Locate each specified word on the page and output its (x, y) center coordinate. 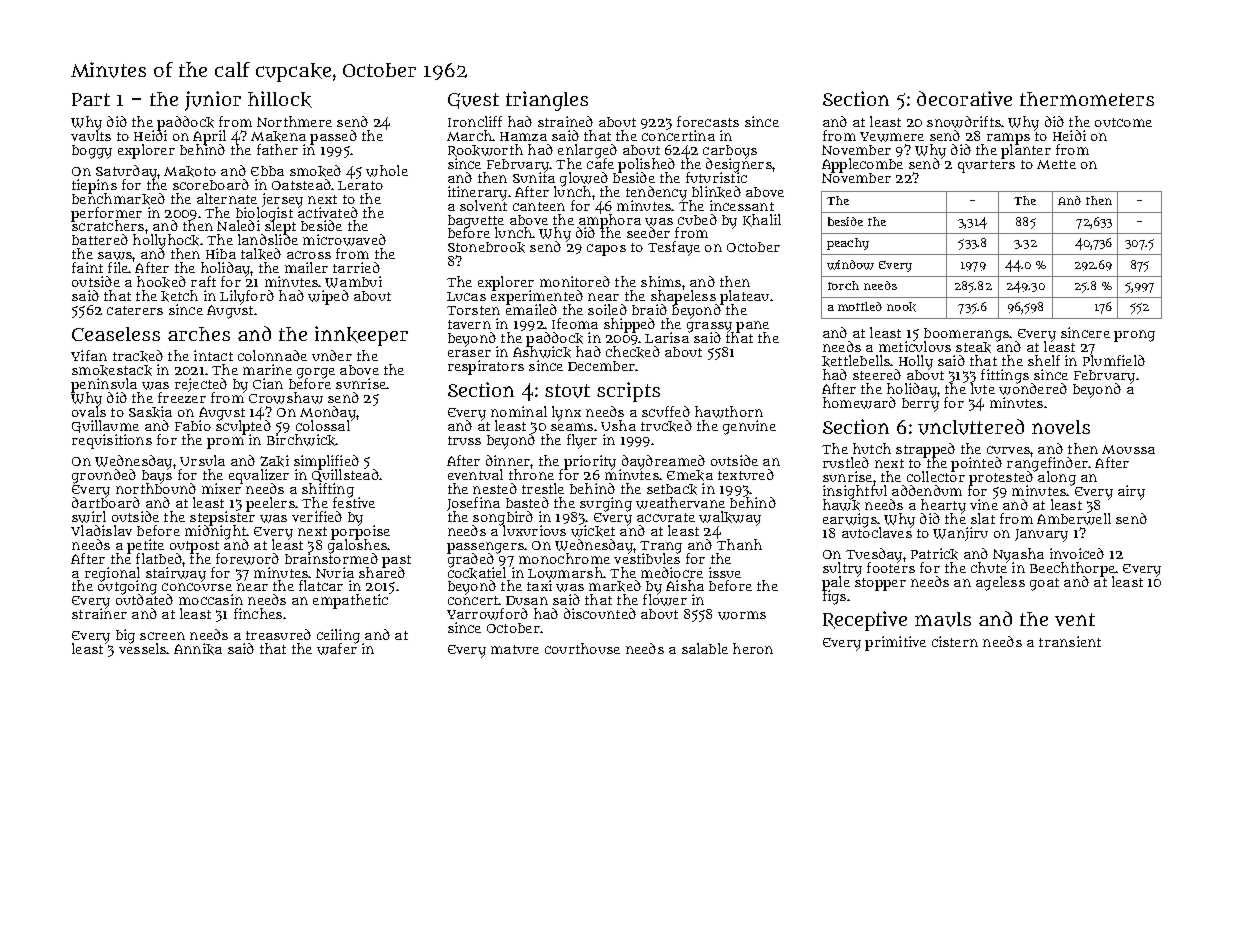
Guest (473, 101)
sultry (842, 569)
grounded (104, 476)
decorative (964, 98)
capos (606, 250)
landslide (268, 240)
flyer (582, 441)
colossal (323, 426)
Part (91, 99)
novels (1061, 427)
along (1057, 479)
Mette (1056, 164)
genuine (749, 427)
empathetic (350, 601)
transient (1070, 641)
